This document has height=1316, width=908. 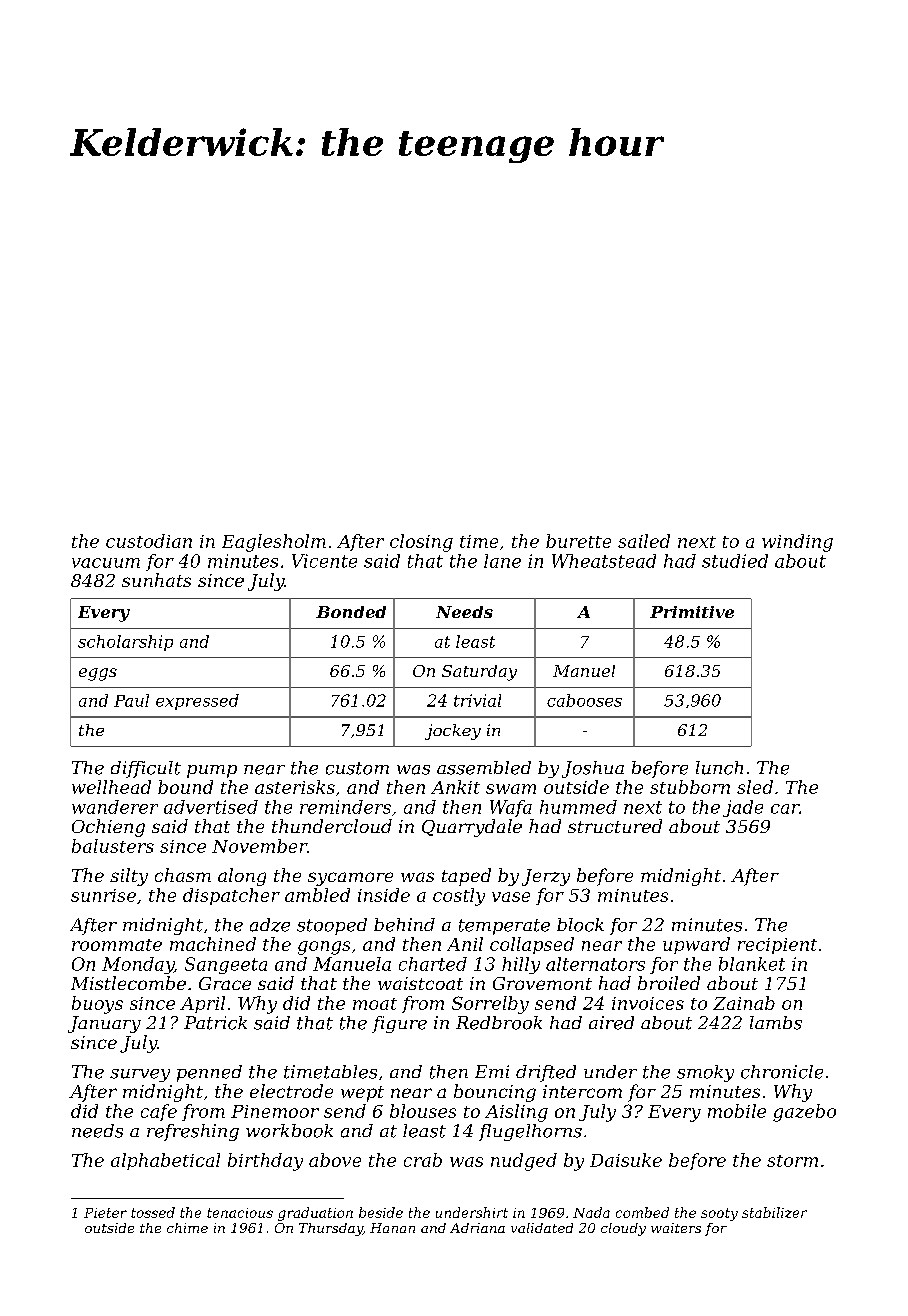 I want to click on difficult, so click(x=146, y=769).
